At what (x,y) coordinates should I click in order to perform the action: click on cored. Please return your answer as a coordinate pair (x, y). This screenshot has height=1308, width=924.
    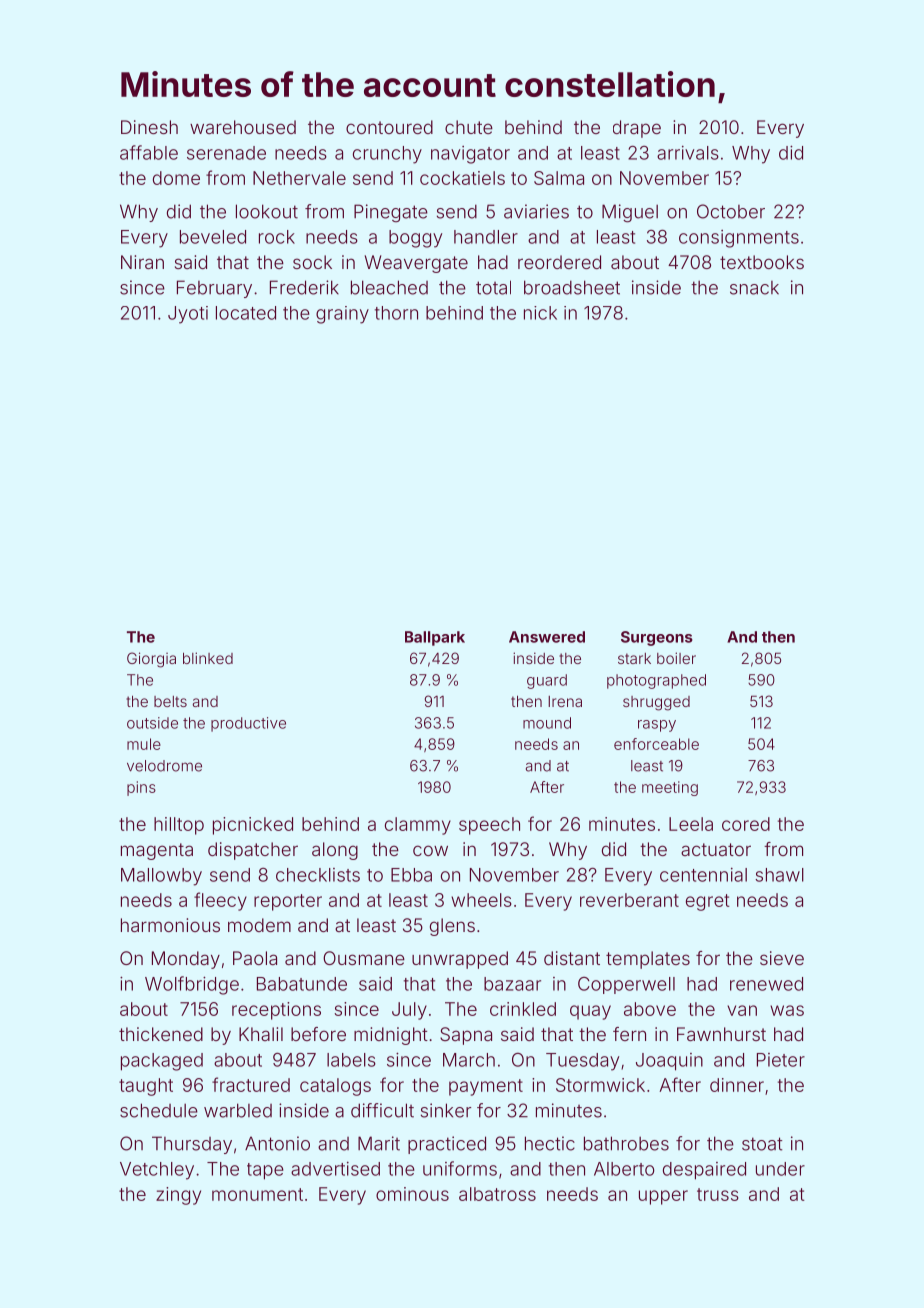
    Looking at the image, I should click on (746, 824).
